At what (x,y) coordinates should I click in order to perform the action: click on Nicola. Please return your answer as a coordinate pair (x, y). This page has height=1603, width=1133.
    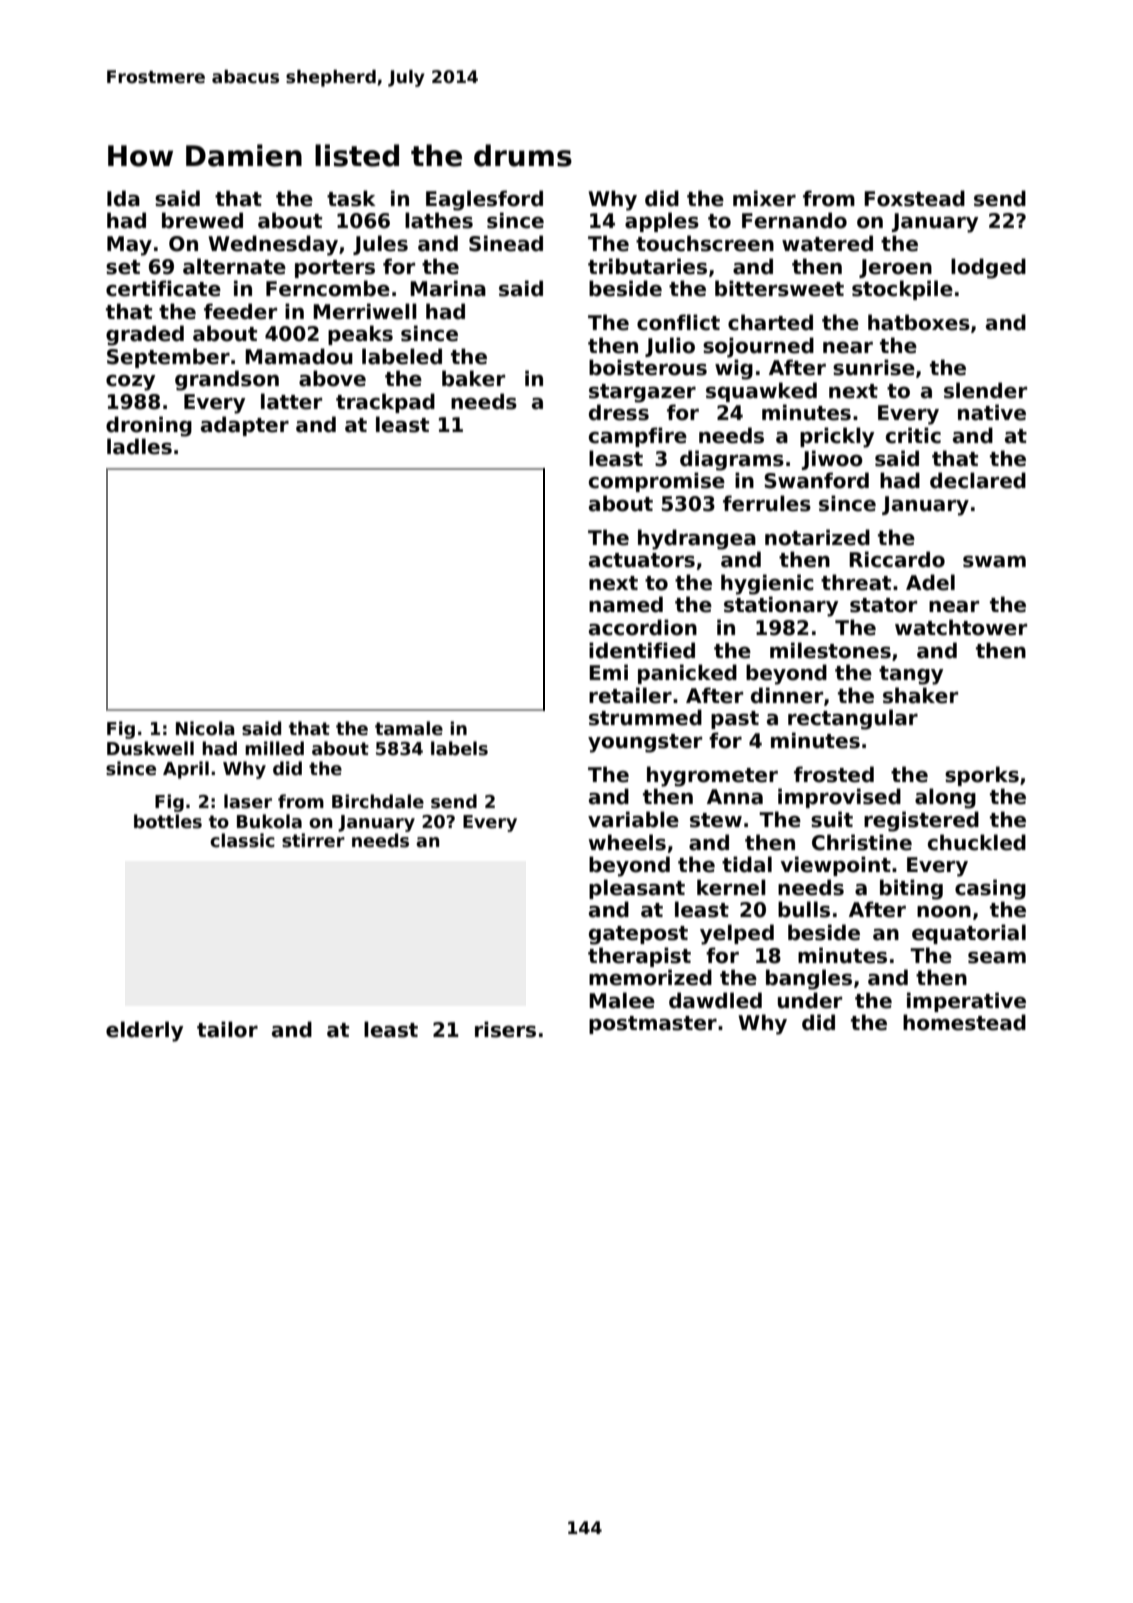
    Looking at the image, I should click on (205, 728).
